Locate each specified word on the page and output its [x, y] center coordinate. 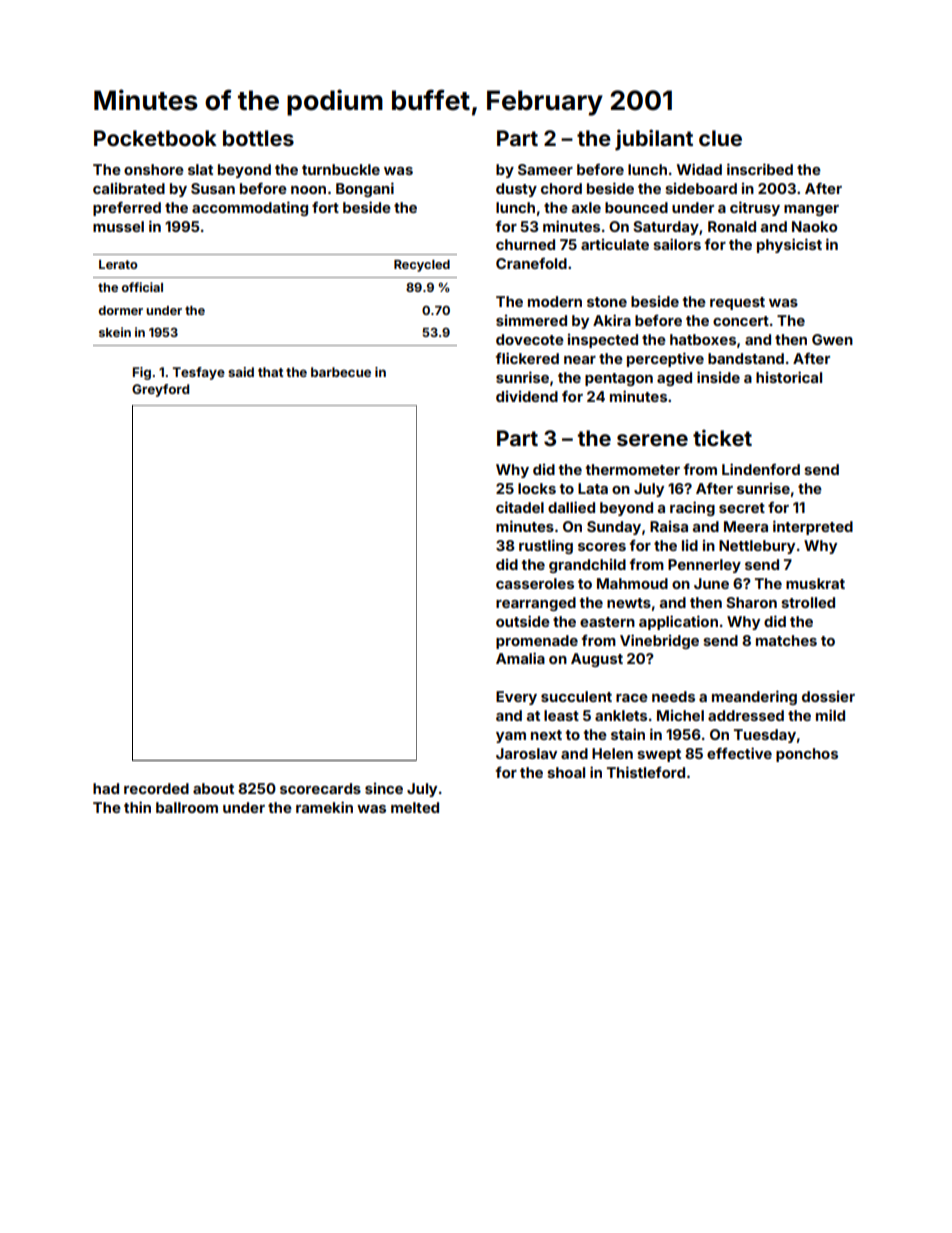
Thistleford [646, 772]
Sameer [545, 169]
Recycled [422, 266]
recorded [156, 788]
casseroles [535, 583]
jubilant [654, 140]
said [241, 372]
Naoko [814, 226]
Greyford [160, 390]
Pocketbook [155, 138]
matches [786, 640]
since [384, 788]
